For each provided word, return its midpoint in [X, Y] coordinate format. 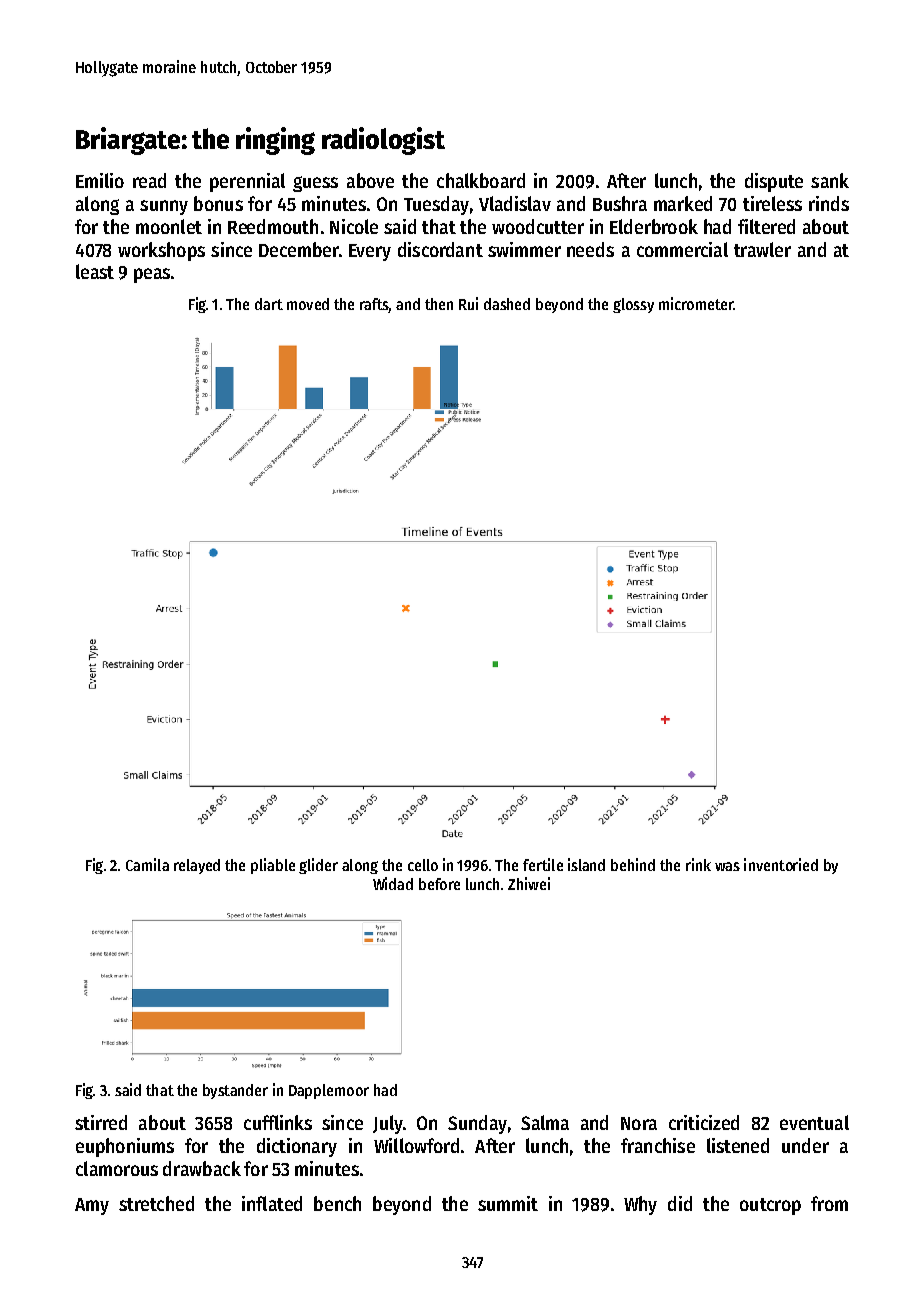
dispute [774, 182]
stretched [156, 1203]
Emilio [100, 180]
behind [633, 864]
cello [423, 865]
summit [508, 1203]
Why [640, 1205]
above [370, 180]
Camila [147, 864]
